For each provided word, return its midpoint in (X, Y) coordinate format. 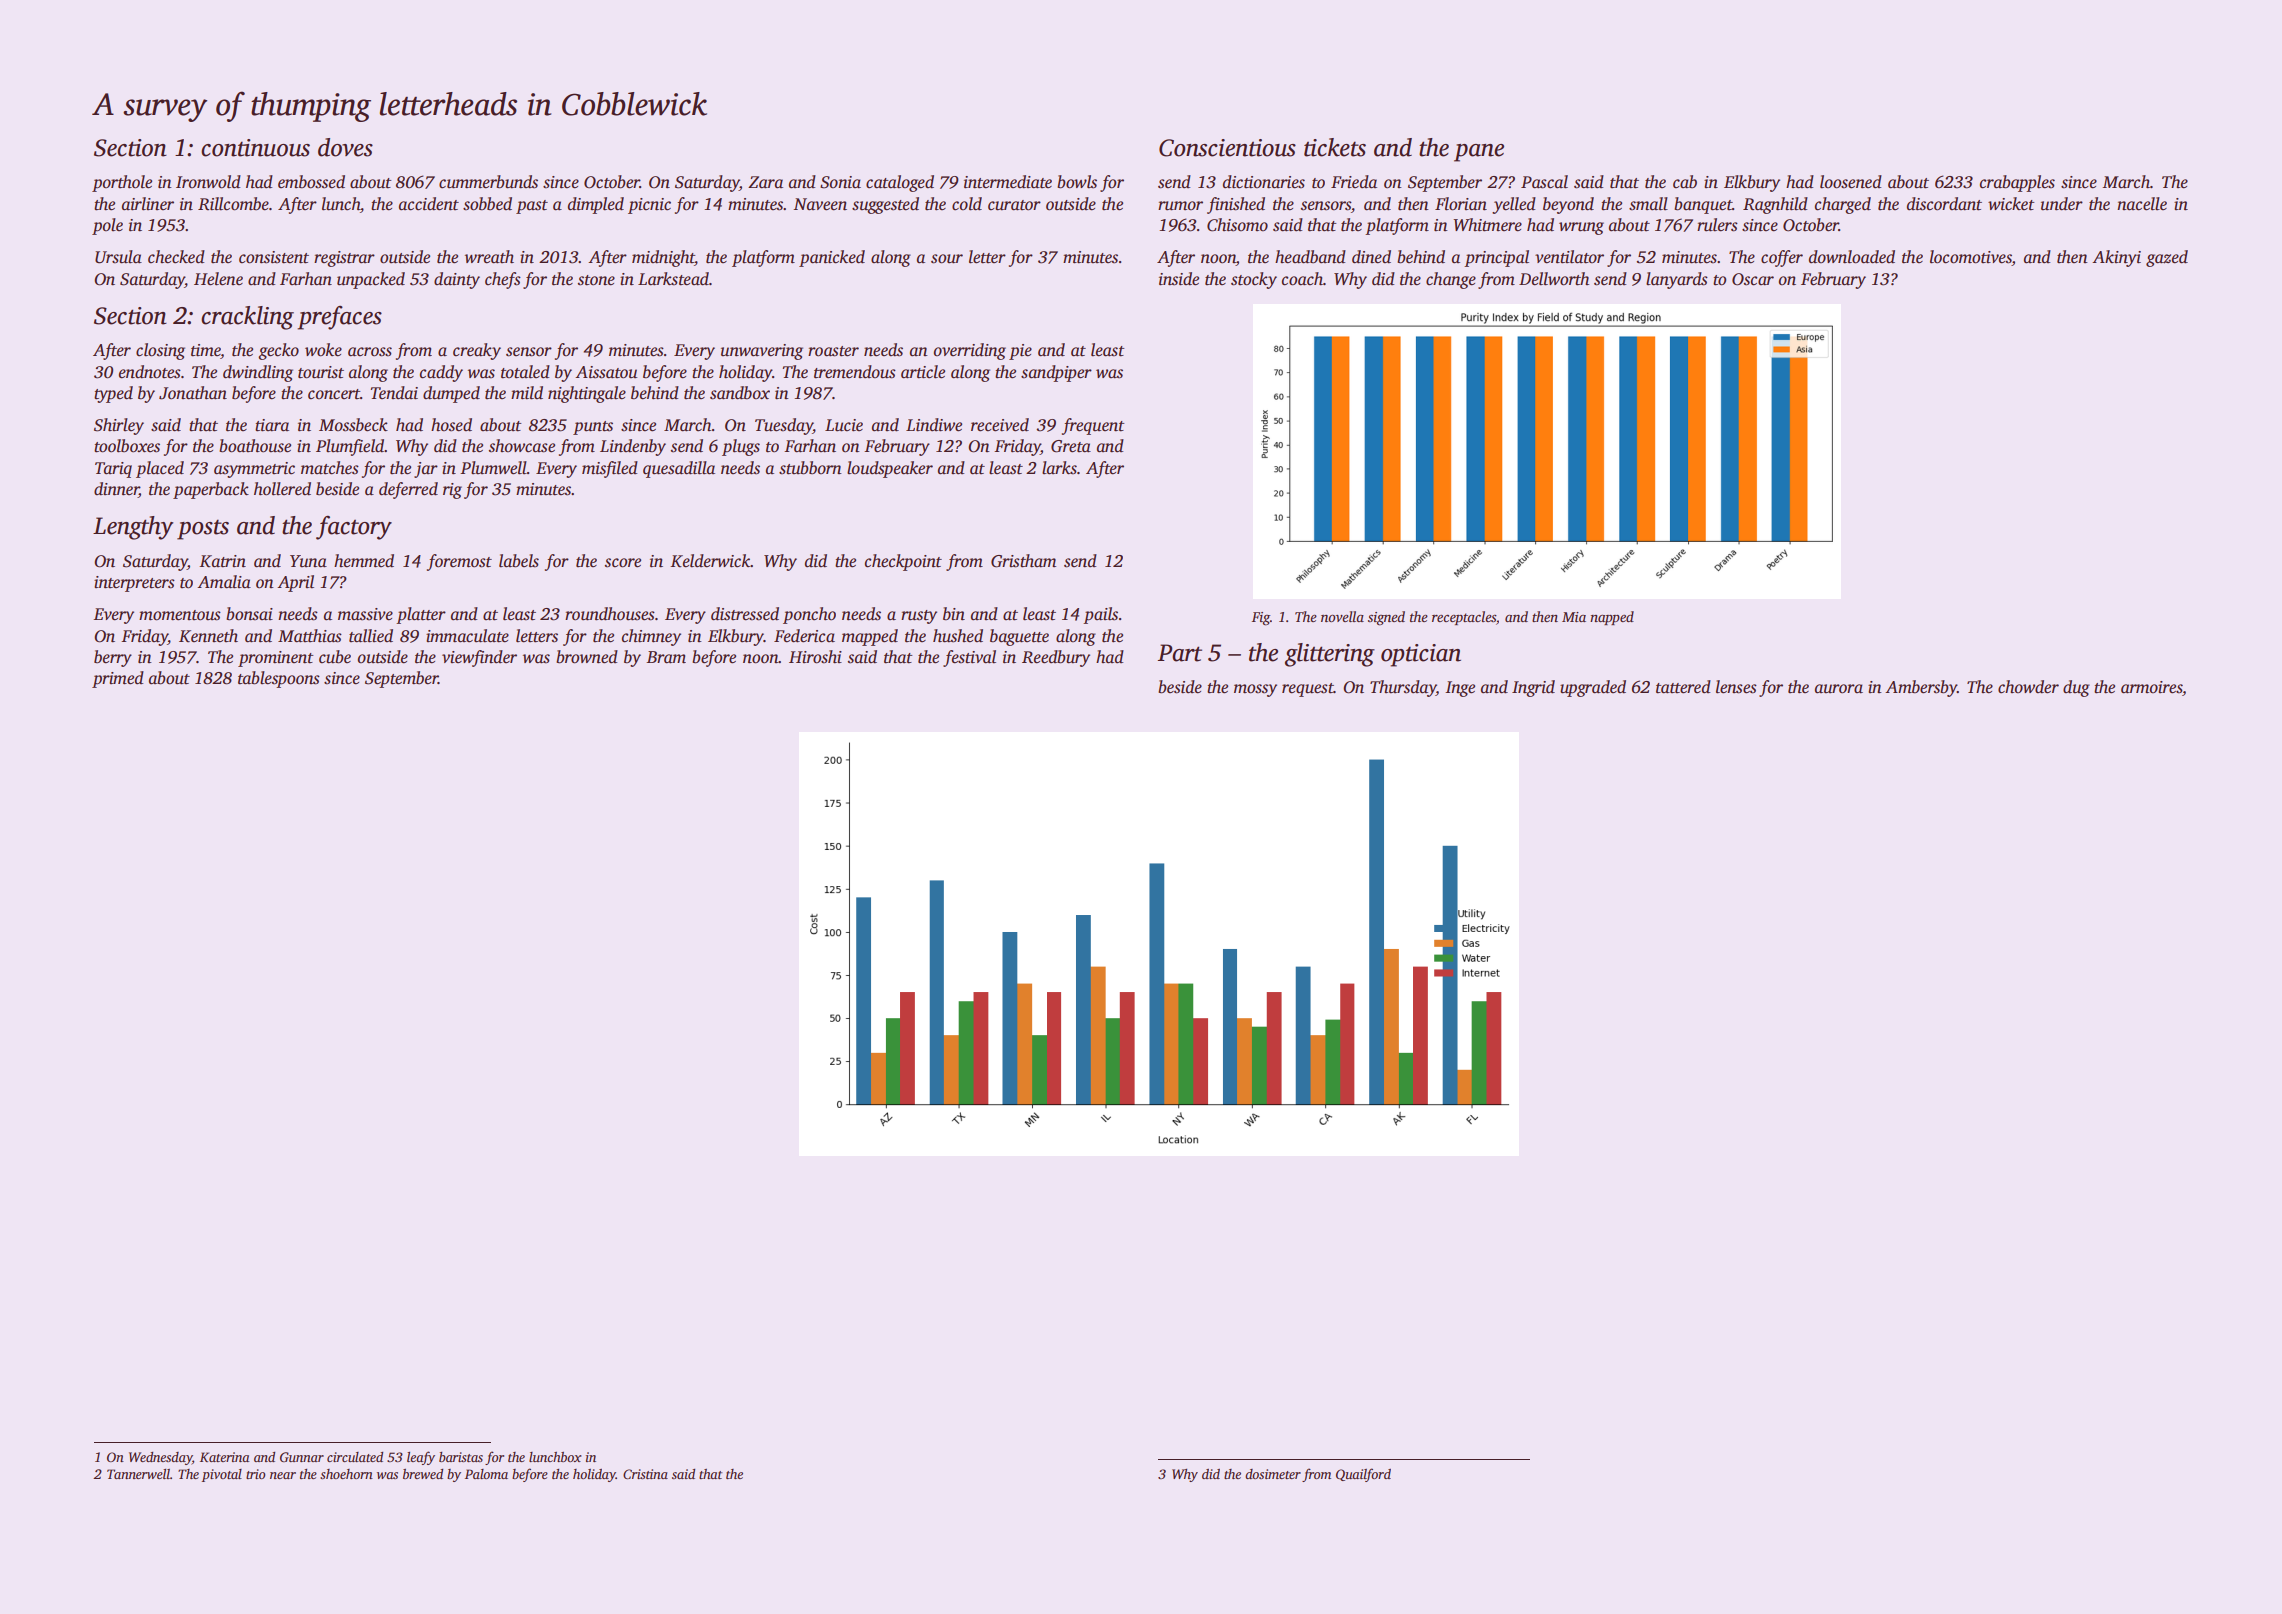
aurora (1839, 689)
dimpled (596, 205)
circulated (355, 1457)
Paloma (486, 1474)
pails (1100, 615)
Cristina (645, 1474)
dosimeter (1273, 1474)
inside (1179, 279)
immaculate (467, 636)
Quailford (1363, 1475)
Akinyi (2116, 258)
